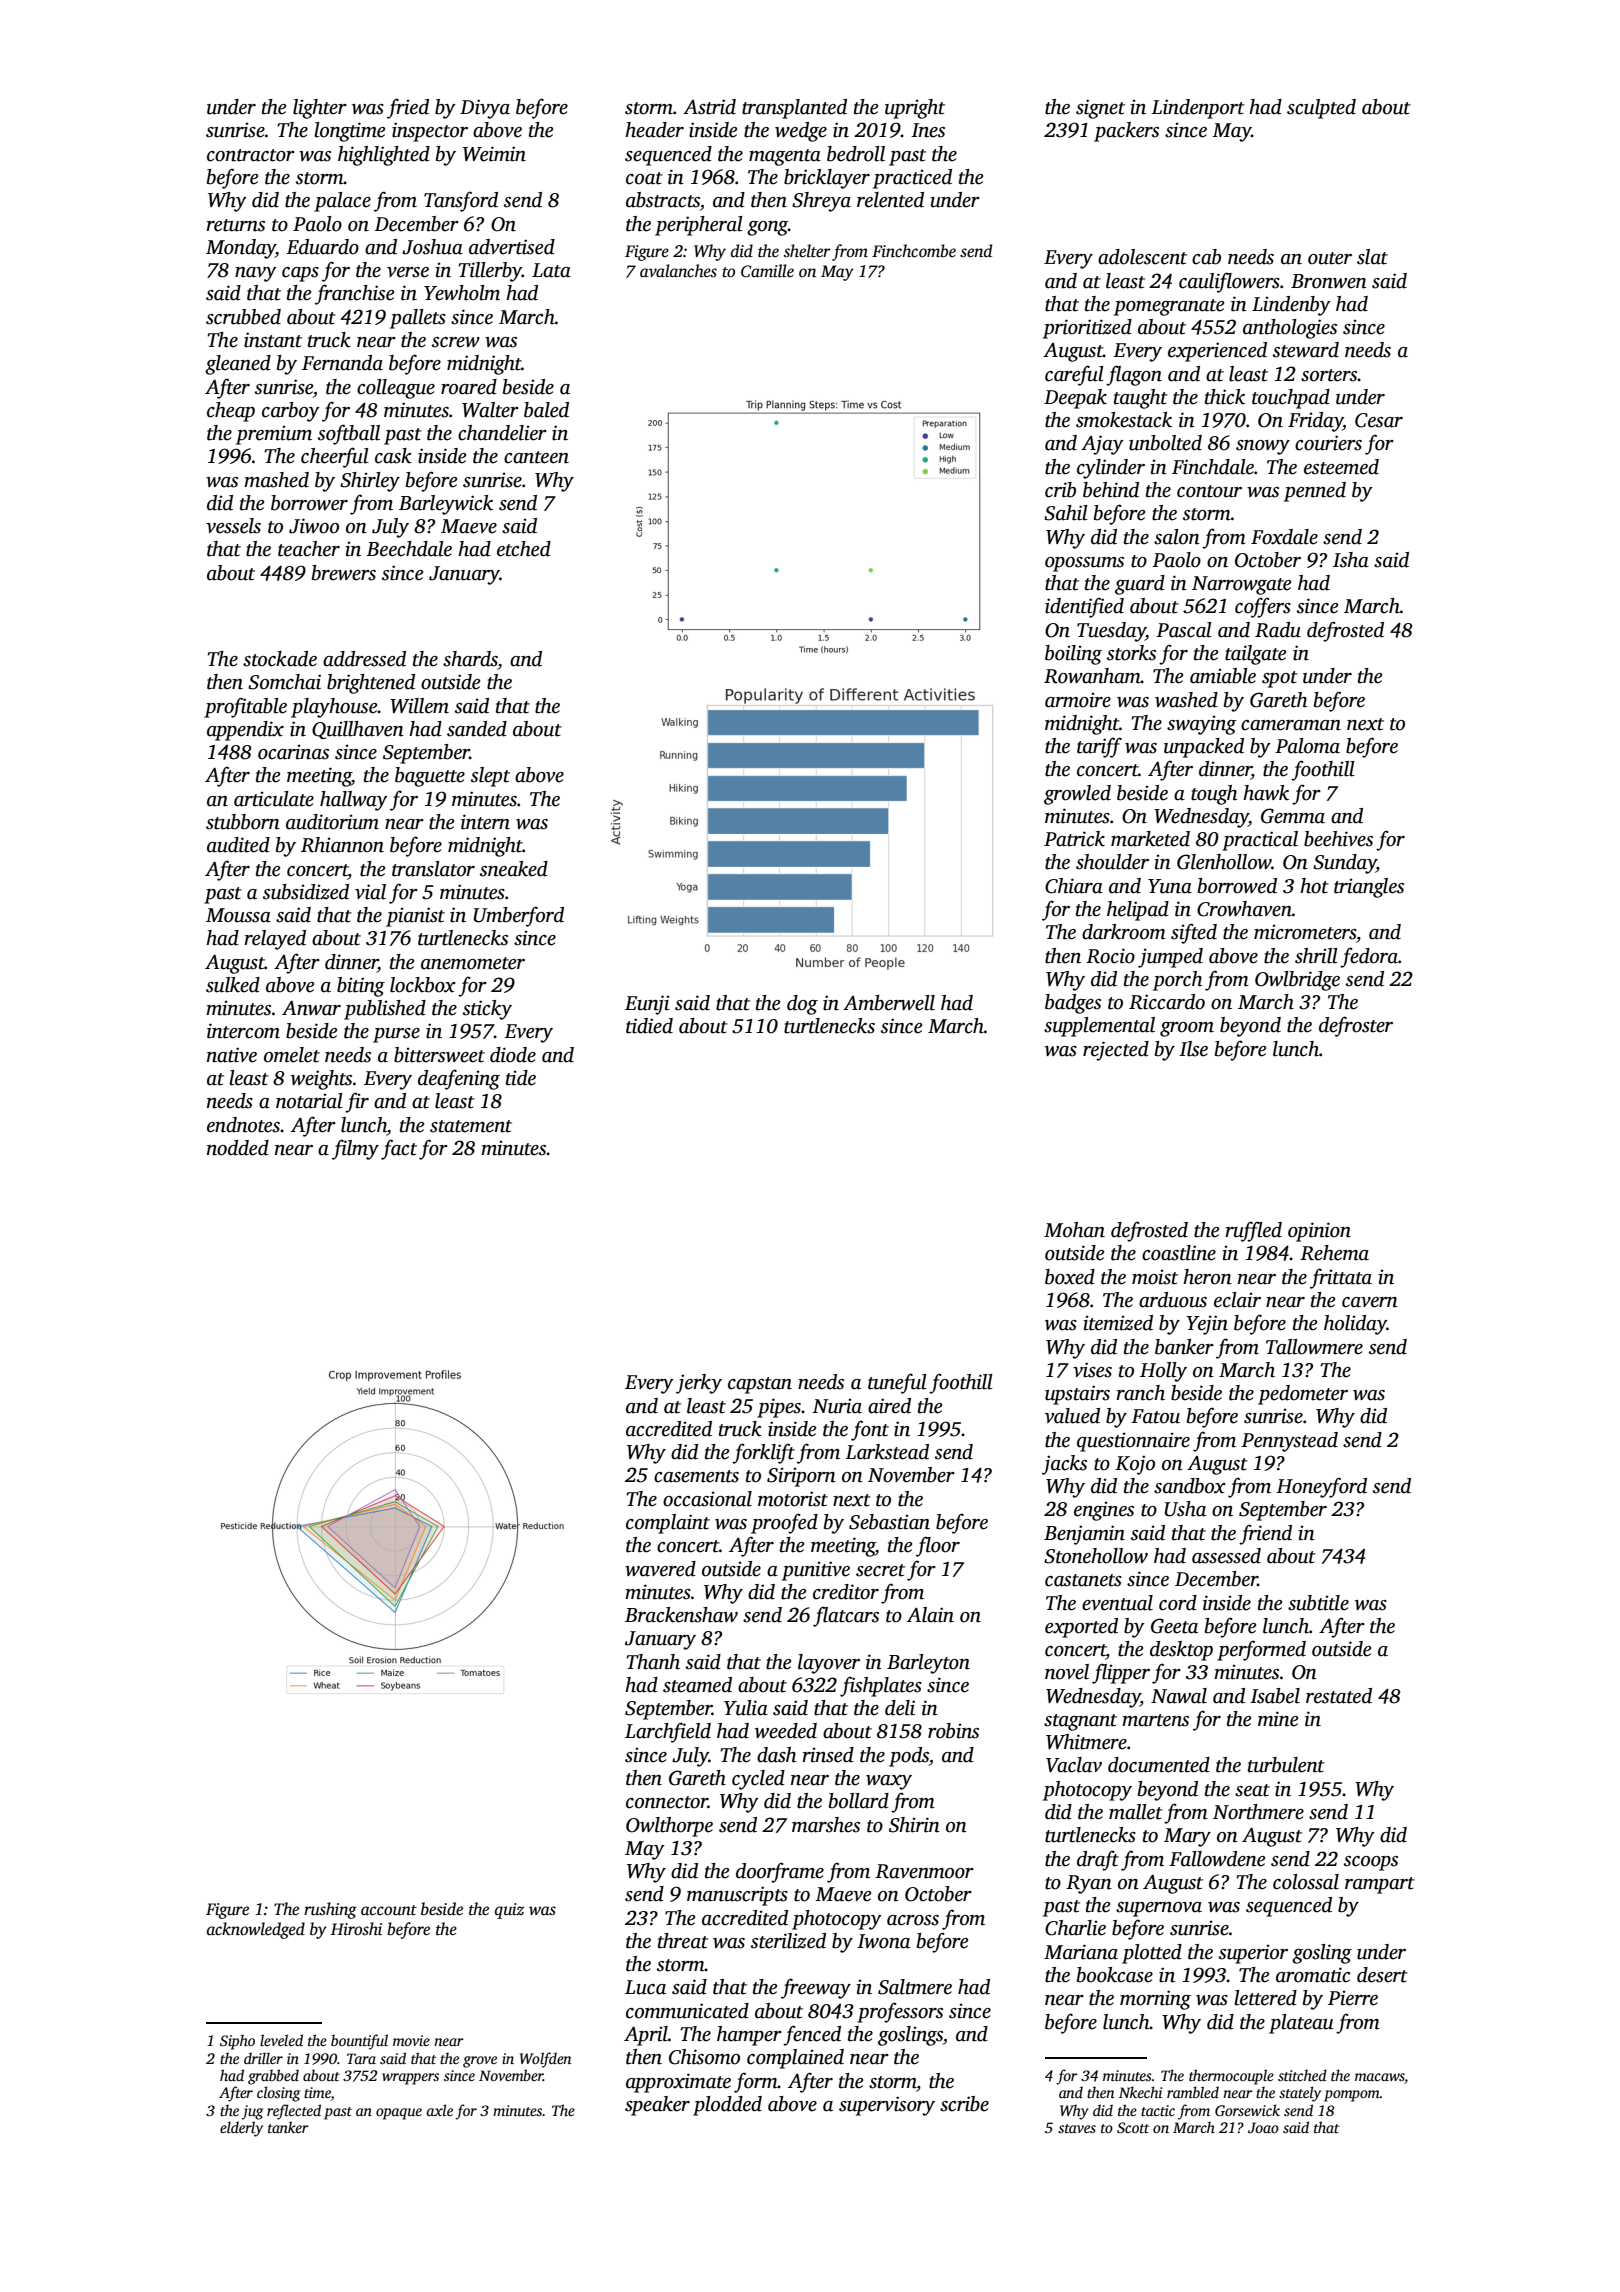 The height and width of the screenshot is (2292, 1620). What do you see at coordinates (524, 549) in the screenshot?
I see `etched` at bounding box center [524, 549].
